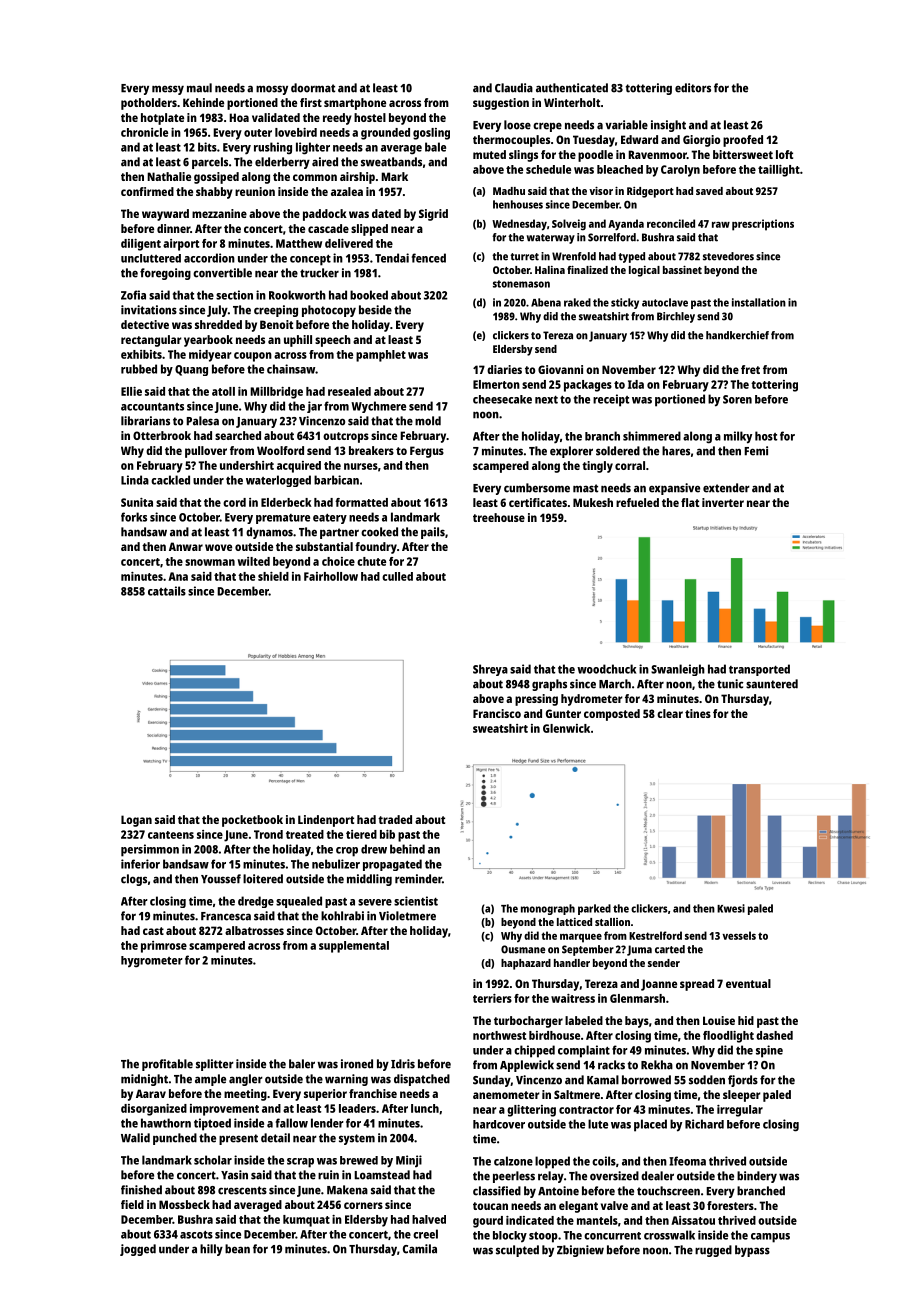 This image has height=1308, width=924. Describe the element at coordinates (252, 821) in the image. I see `pocketbook` at that location.
